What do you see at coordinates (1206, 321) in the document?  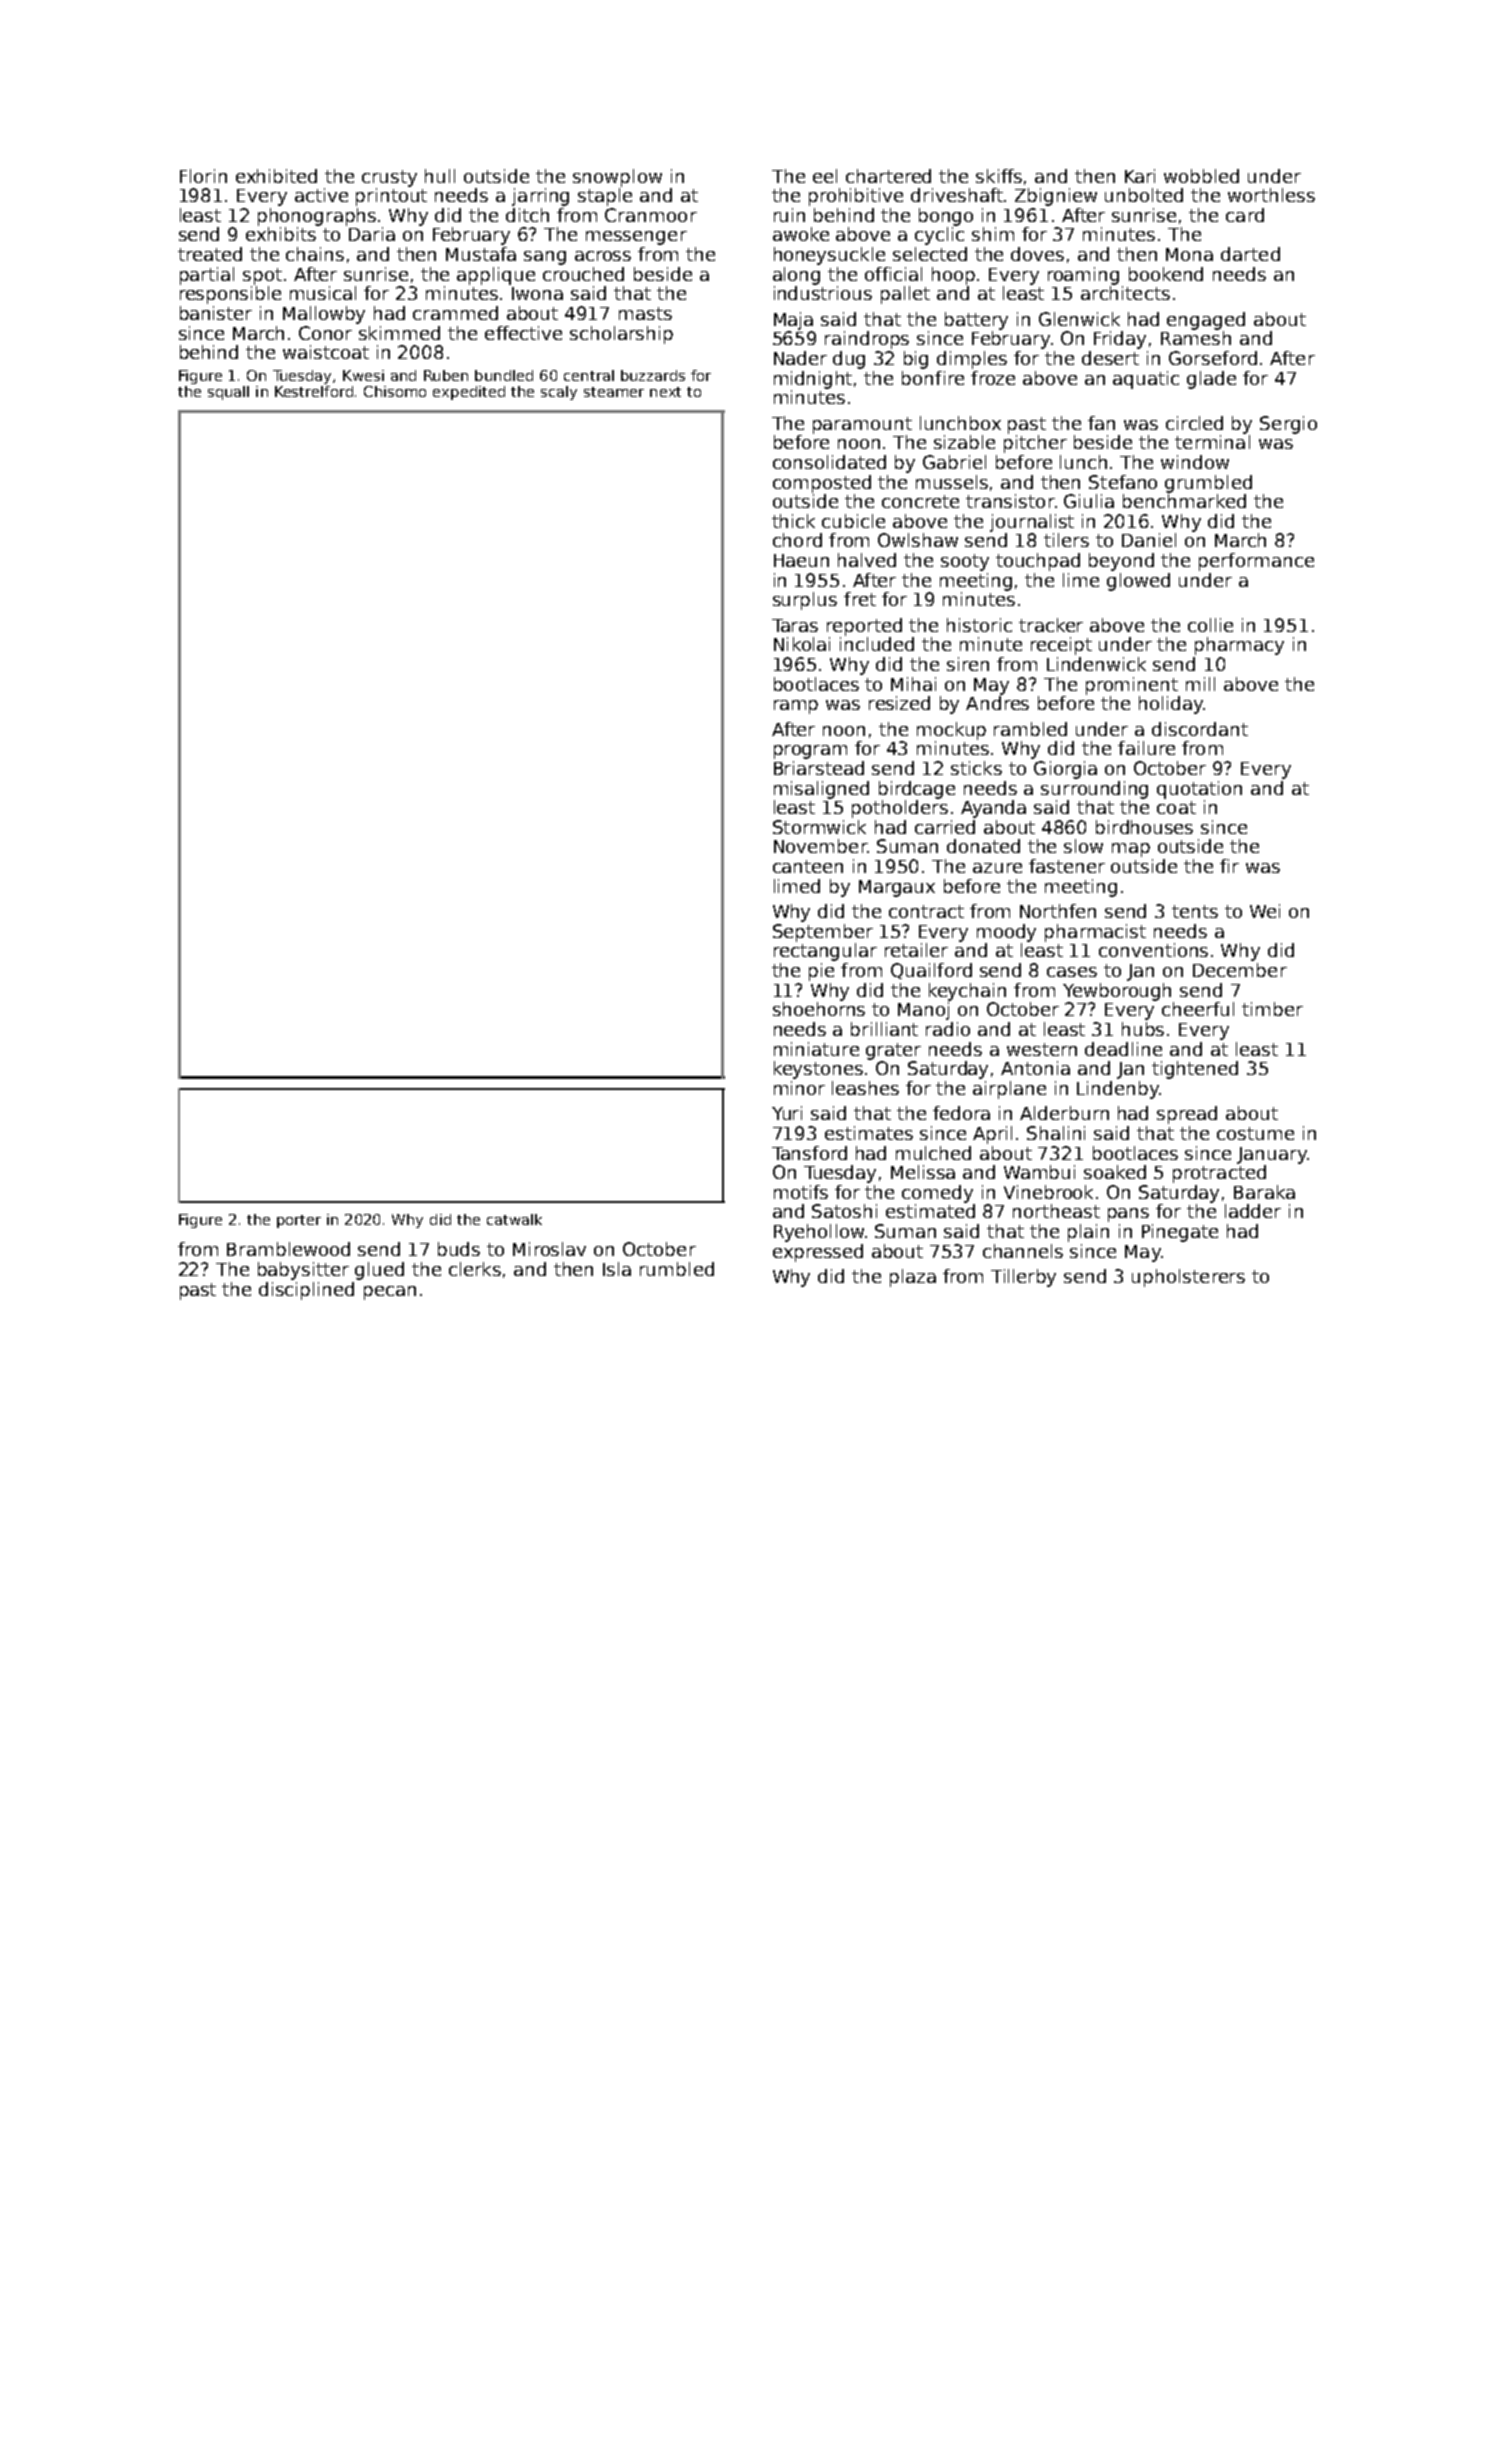 I see `engaged` at bounding box center [1206, 321].
